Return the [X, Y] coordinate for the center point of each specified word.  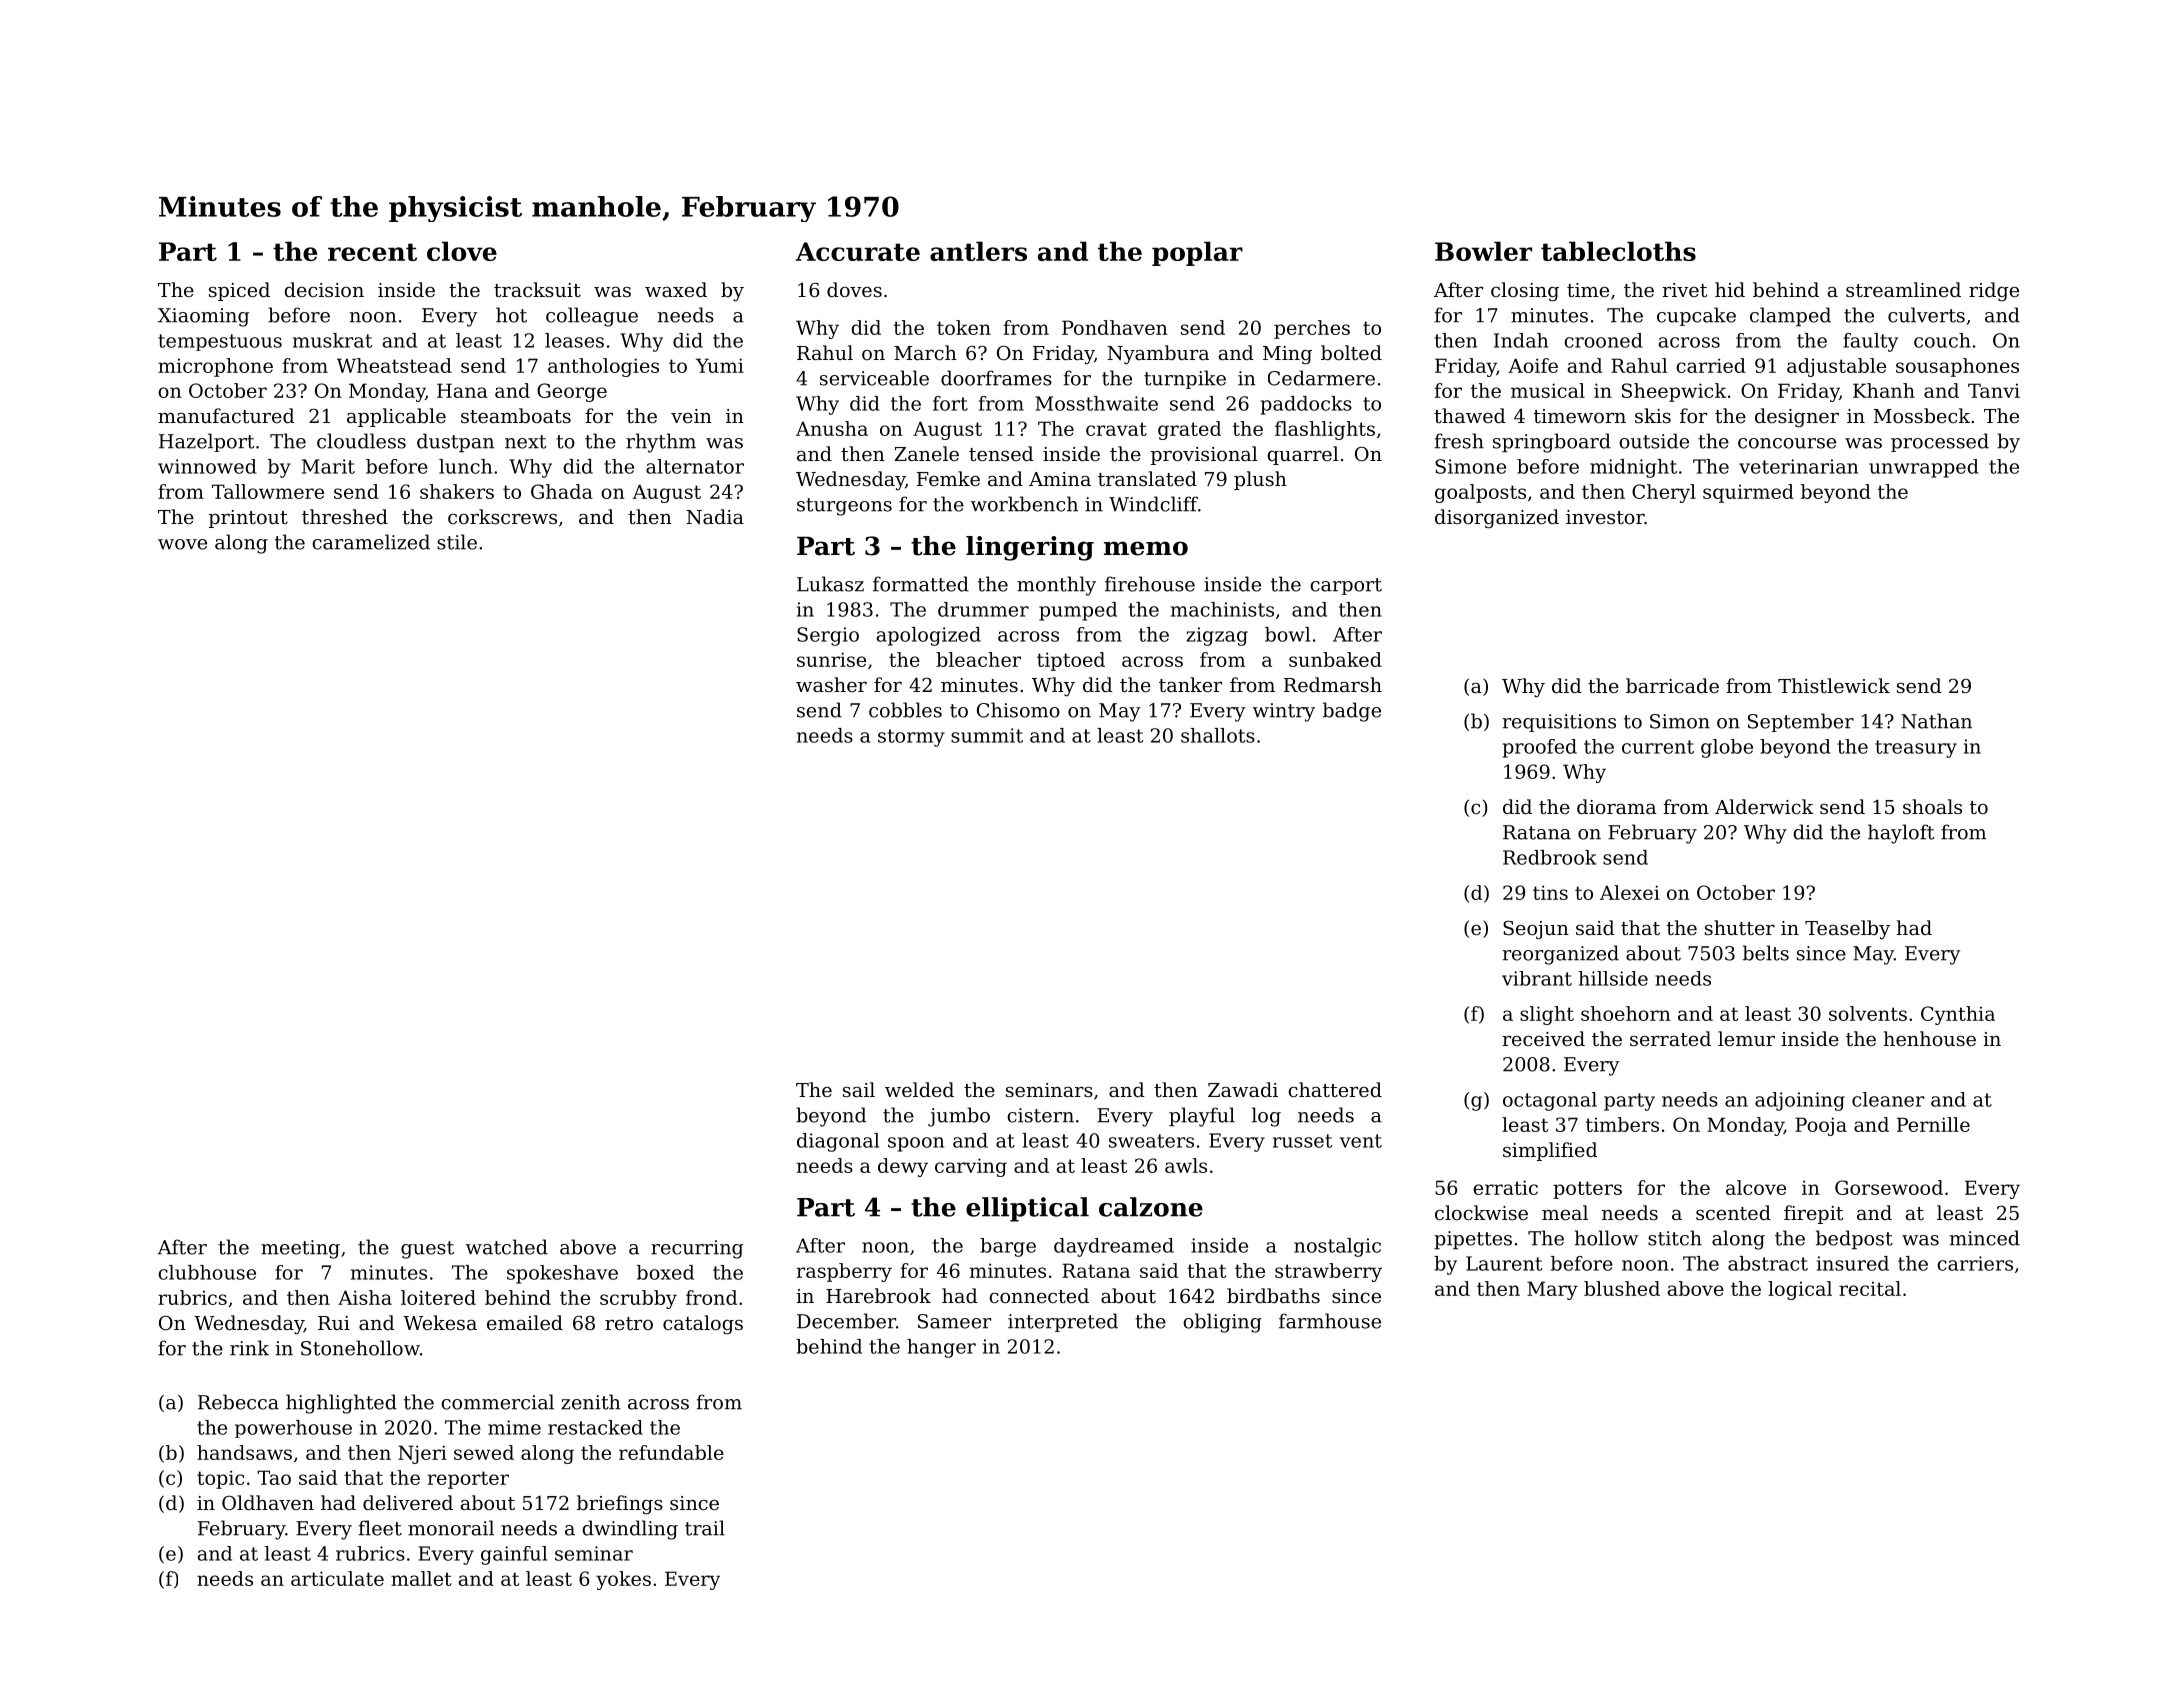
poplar [1197, 253]
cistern [1040, 1115]
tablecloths [1618, 251]
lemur [1746, 1038]
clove [462, 251]
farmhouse [1330, 1321]
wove [182, 544]
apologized [928, 636]
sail [859, 1089]
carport [1346, 586]
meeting [300, 1249]
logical [1800, 1290]
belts [1766, 953]
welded [919, 1089]
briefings [620, 1505]
